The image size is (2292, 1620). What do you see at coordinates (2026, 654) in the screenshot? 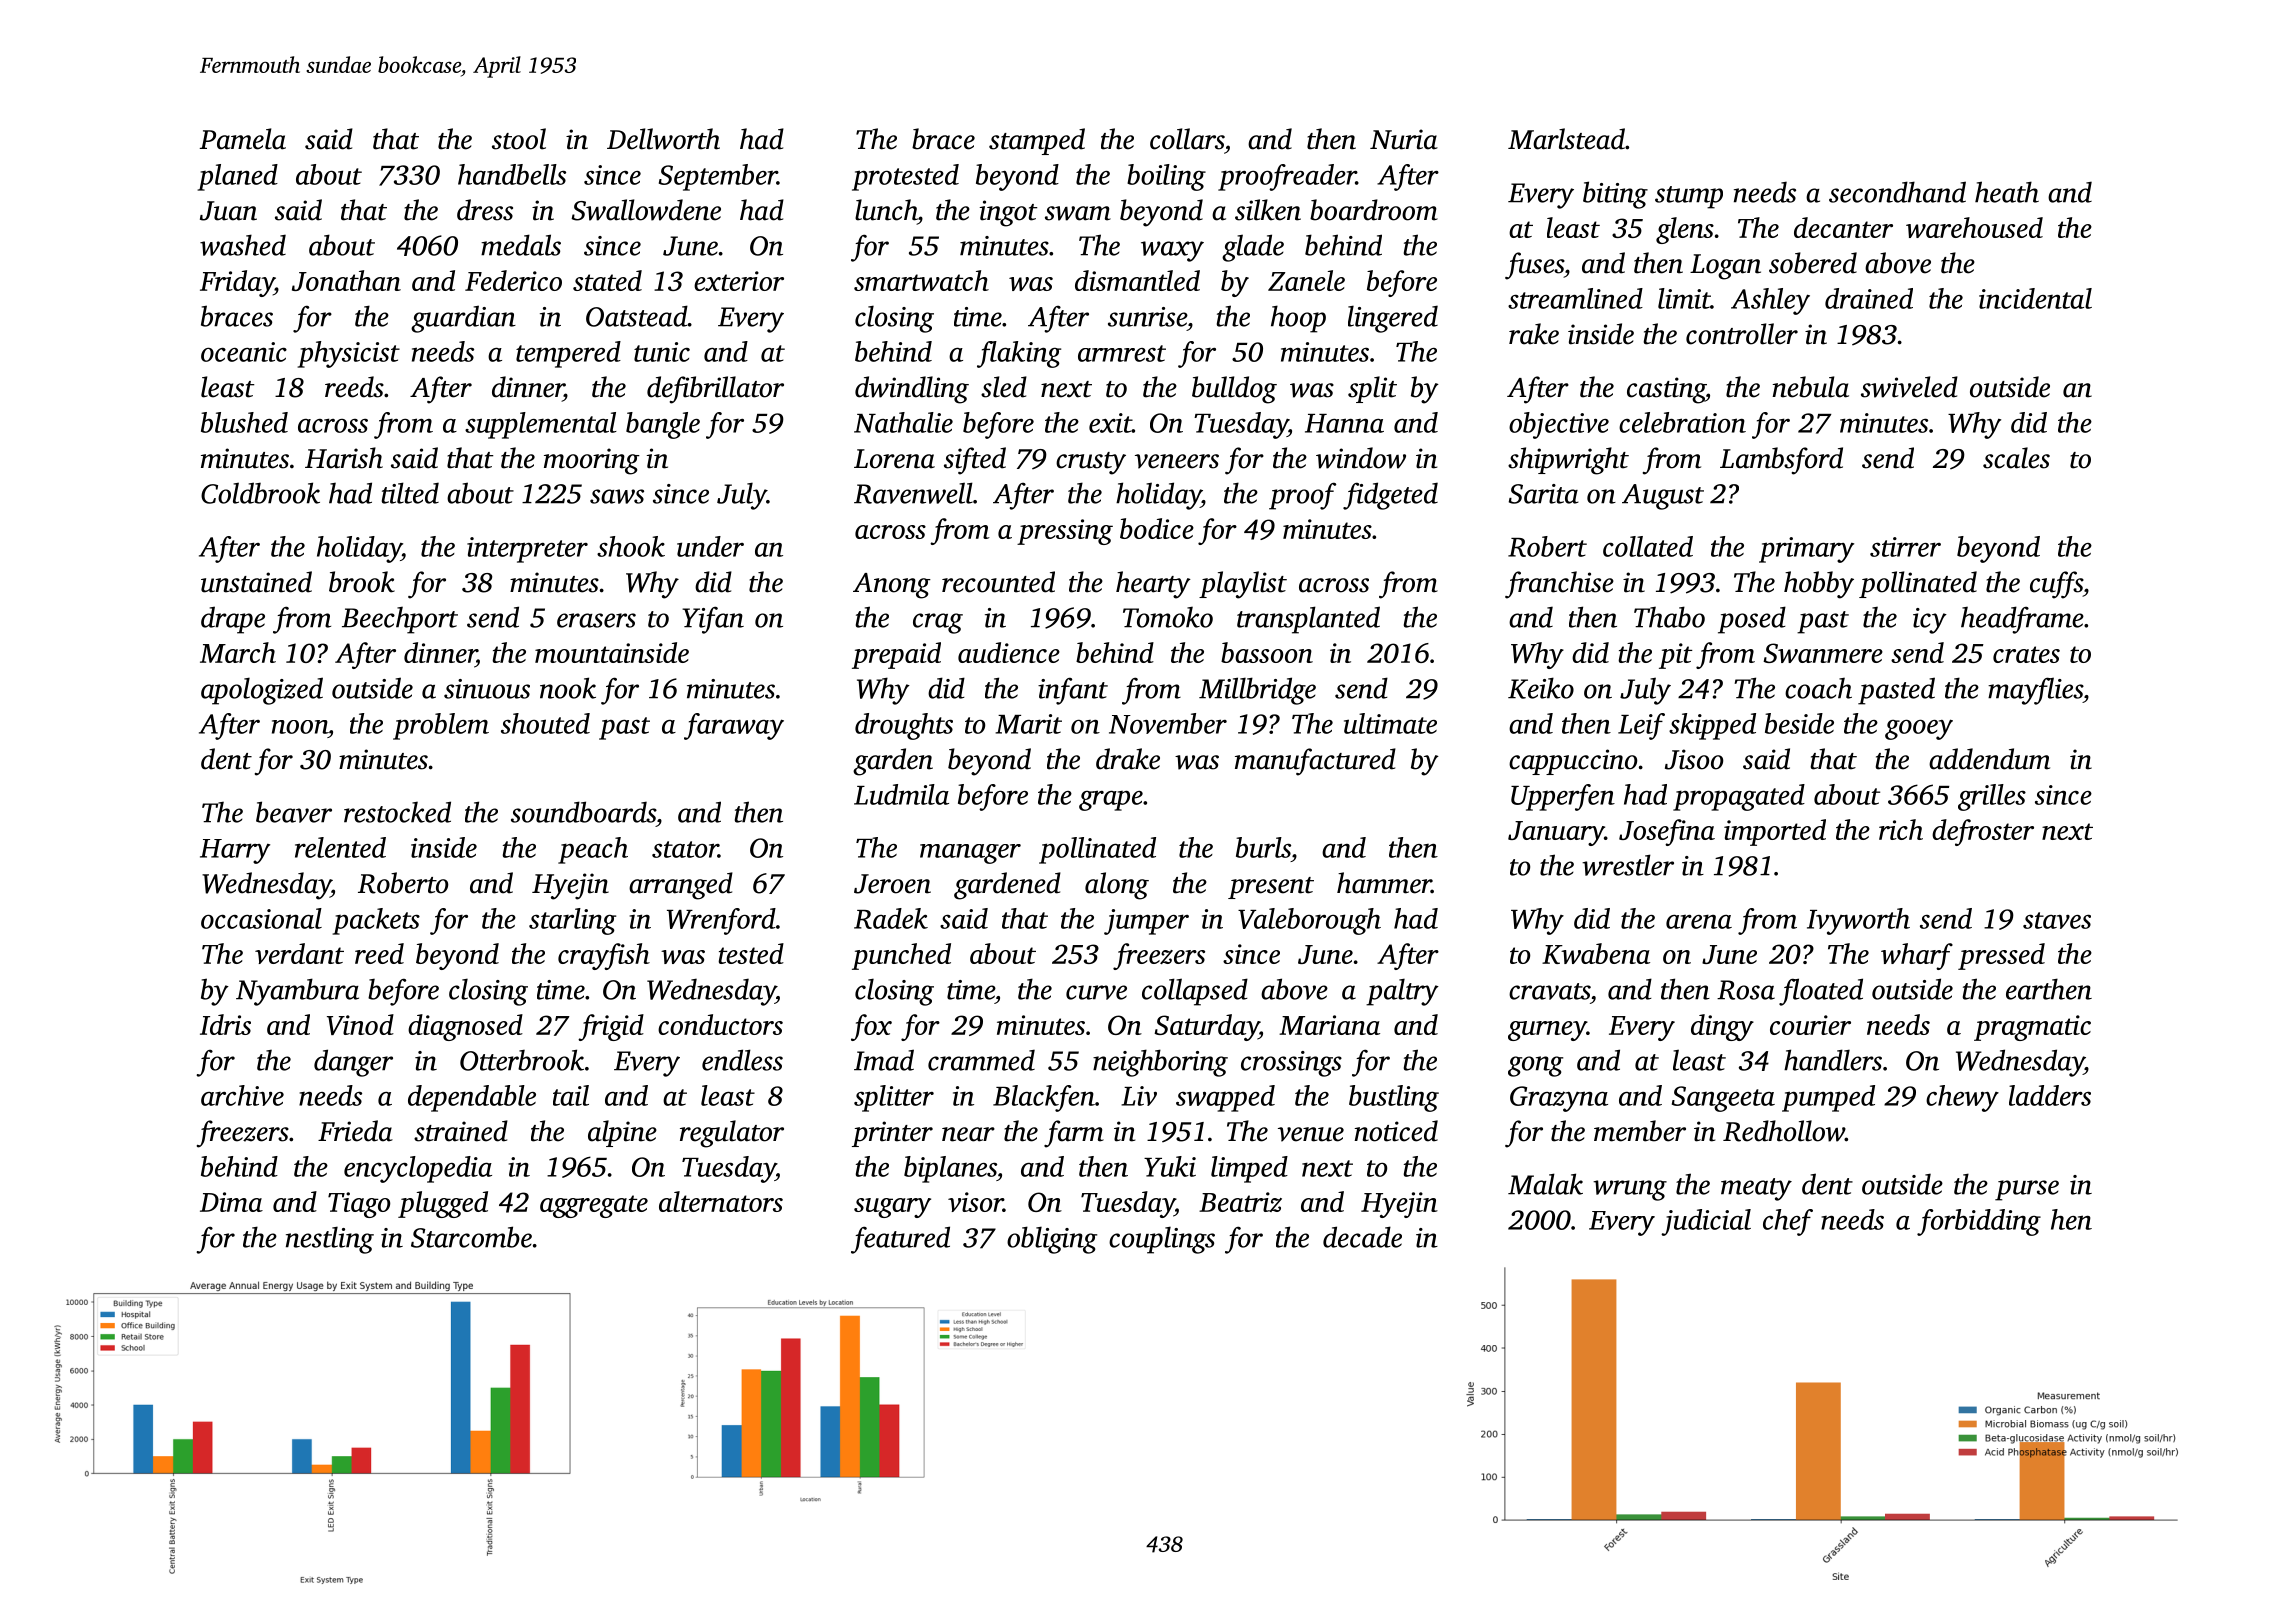
I see `crates` at bounding box center [2026, 654].
